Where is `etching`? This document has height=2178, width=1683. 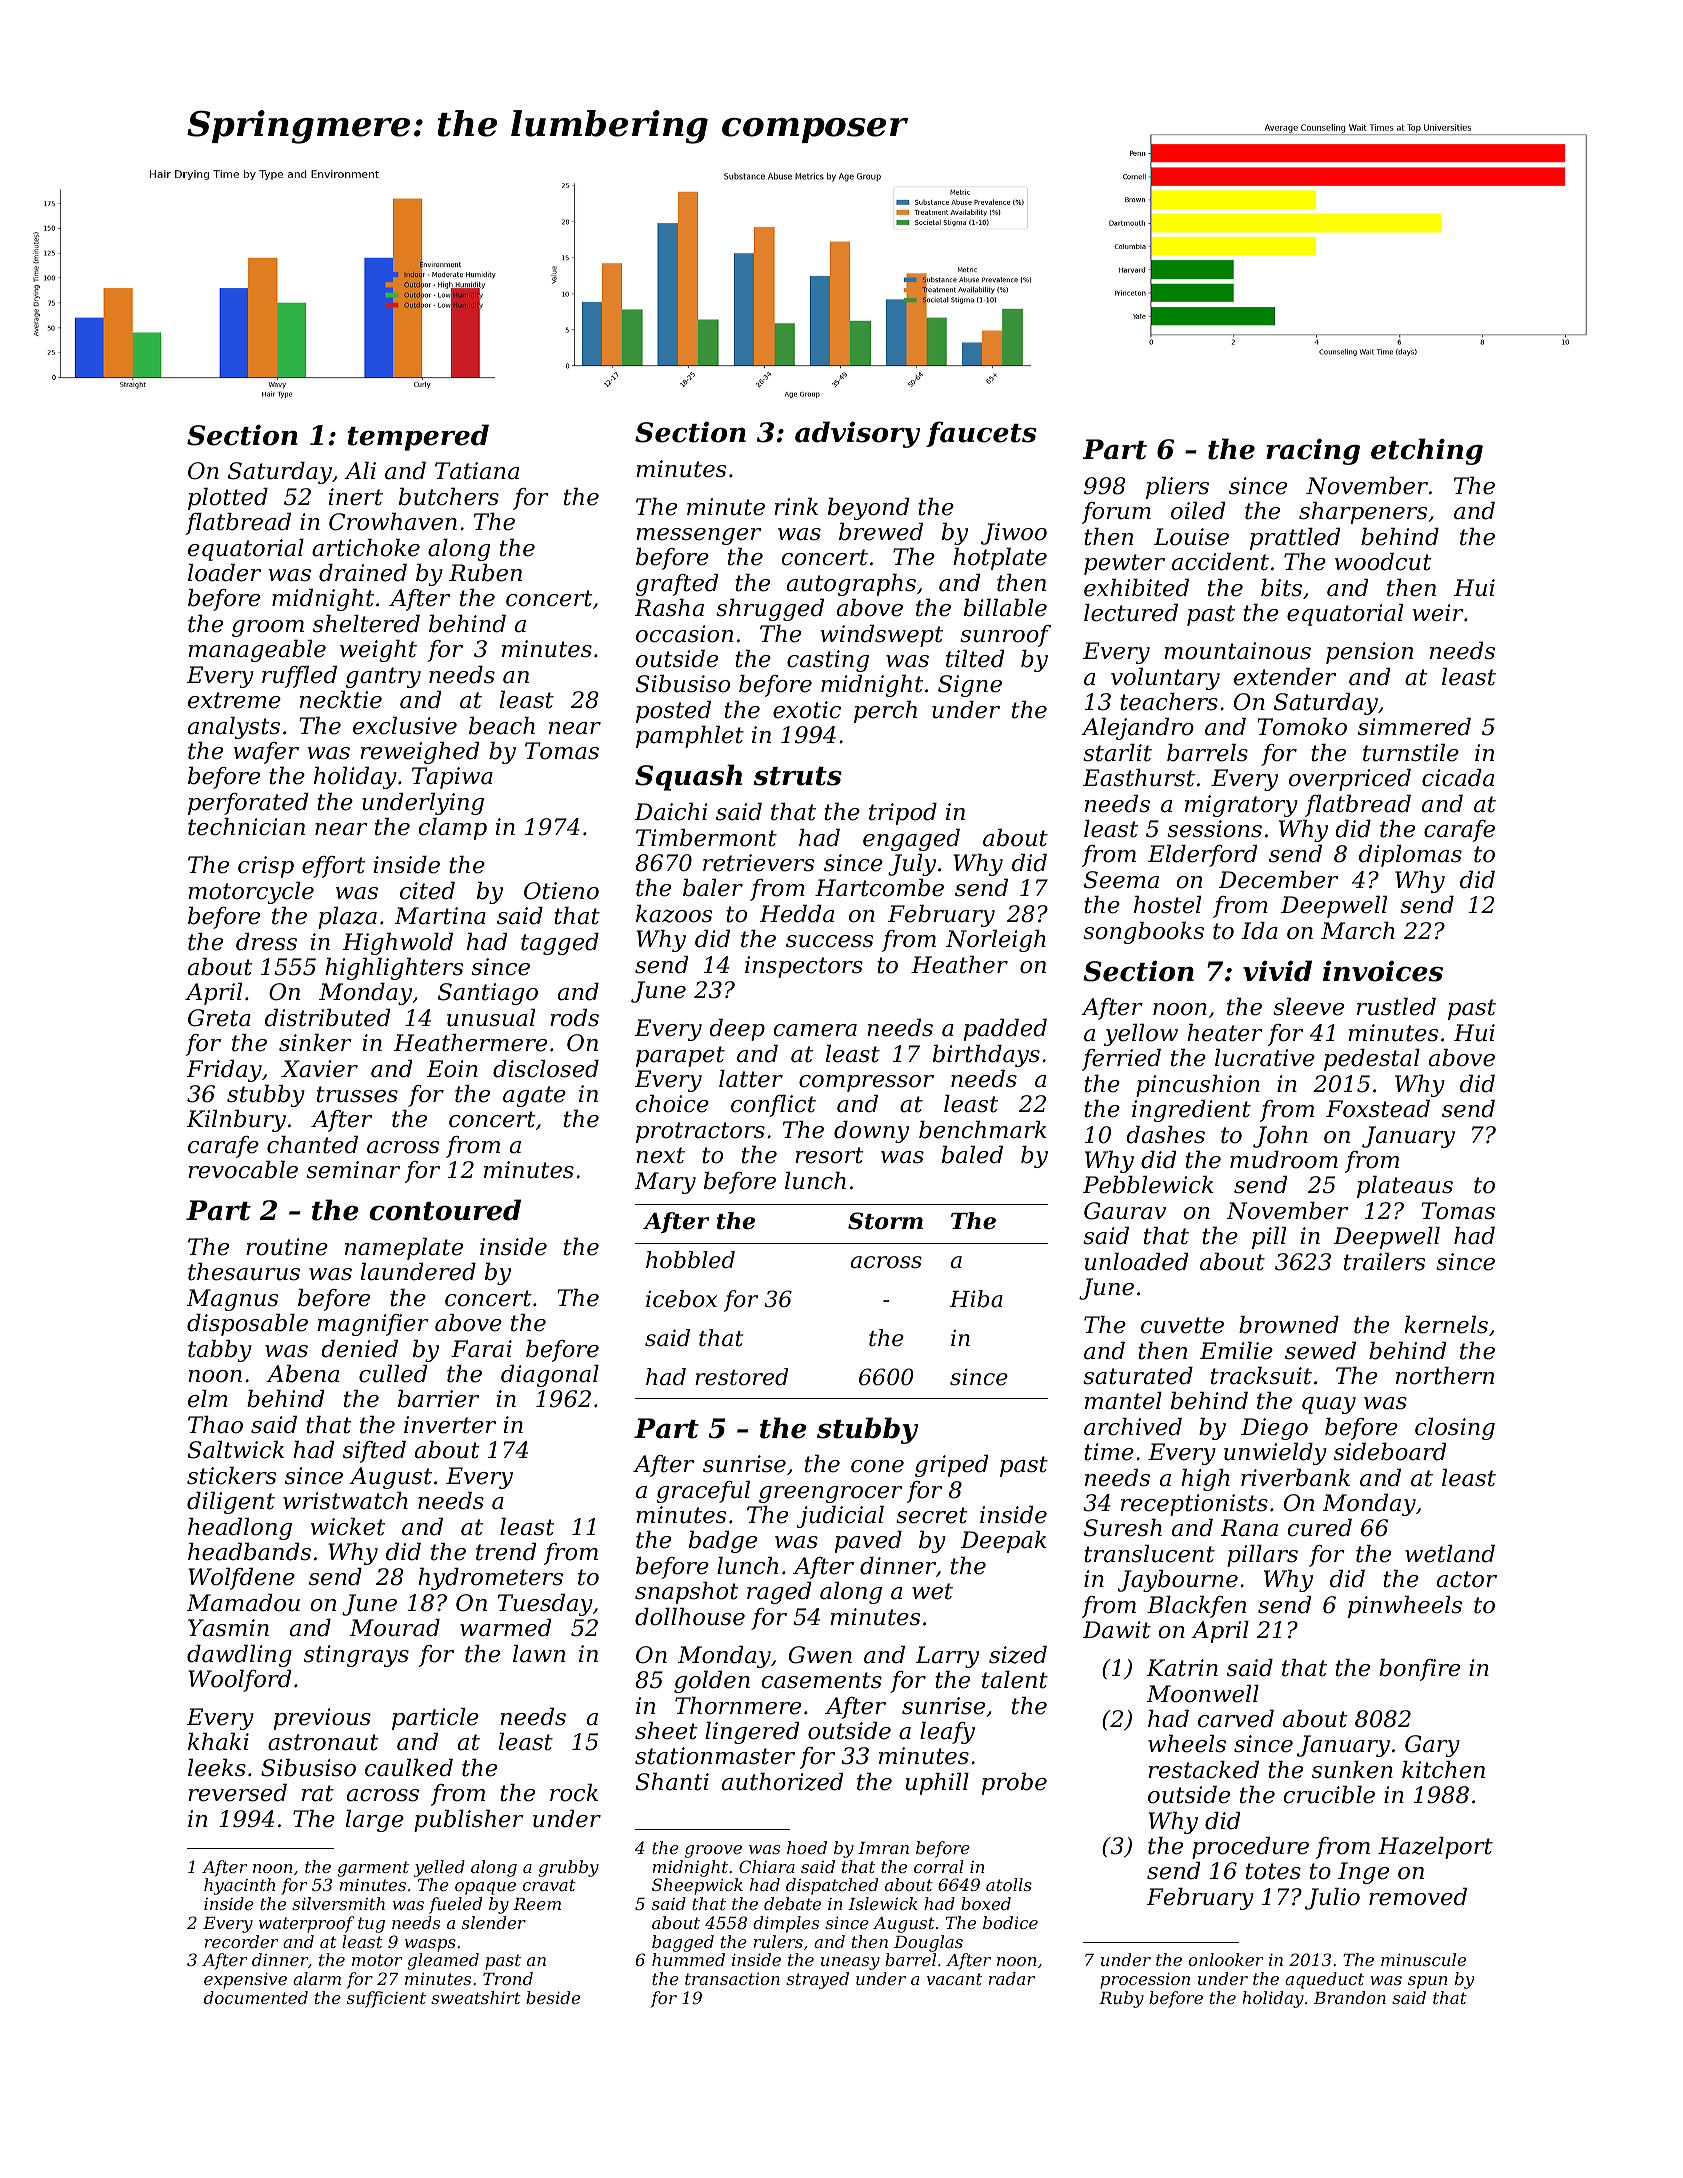
etching is located at coordinates (1427, 451).
